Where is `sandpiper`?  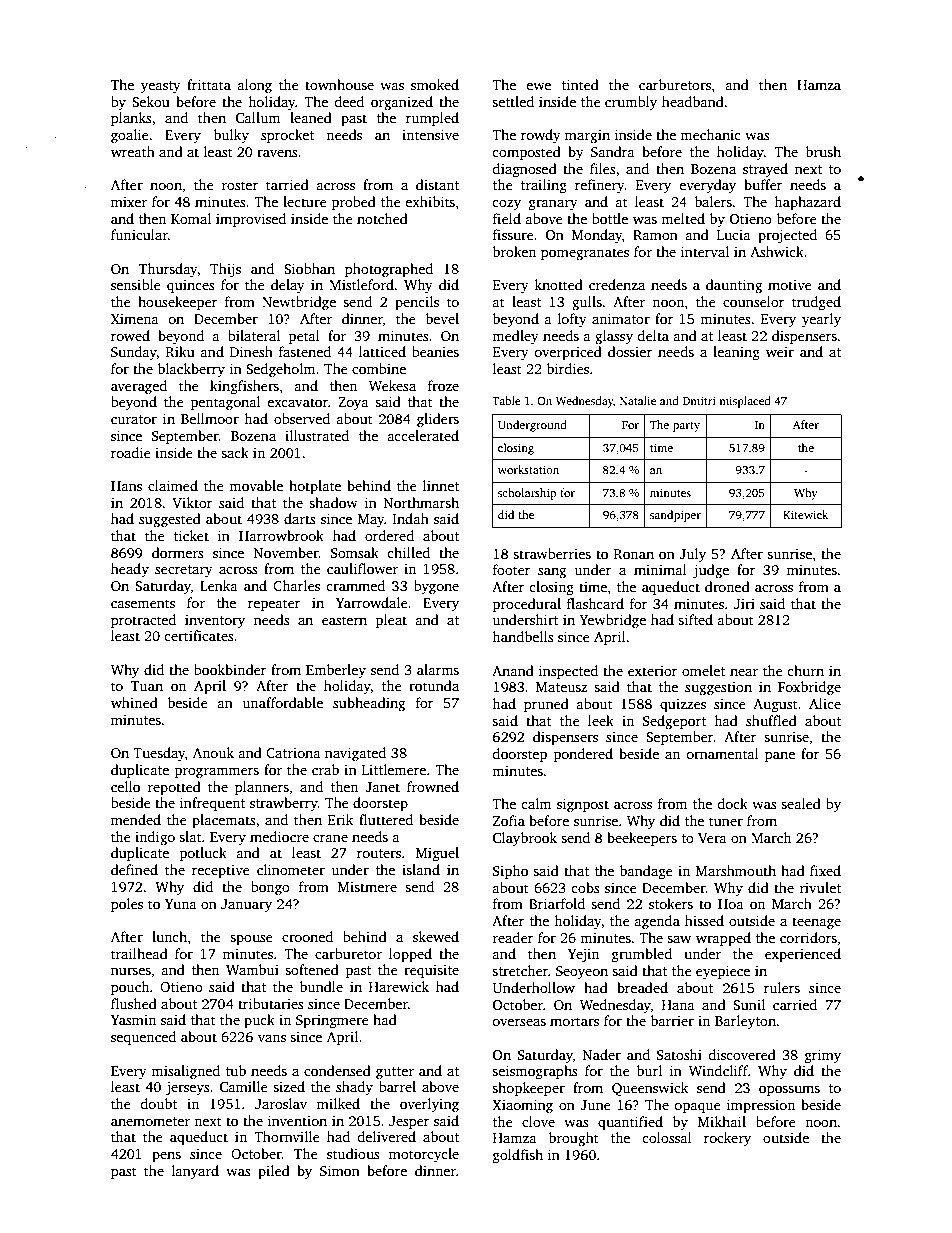 sandpiper is located at coordinates (675, 516).
